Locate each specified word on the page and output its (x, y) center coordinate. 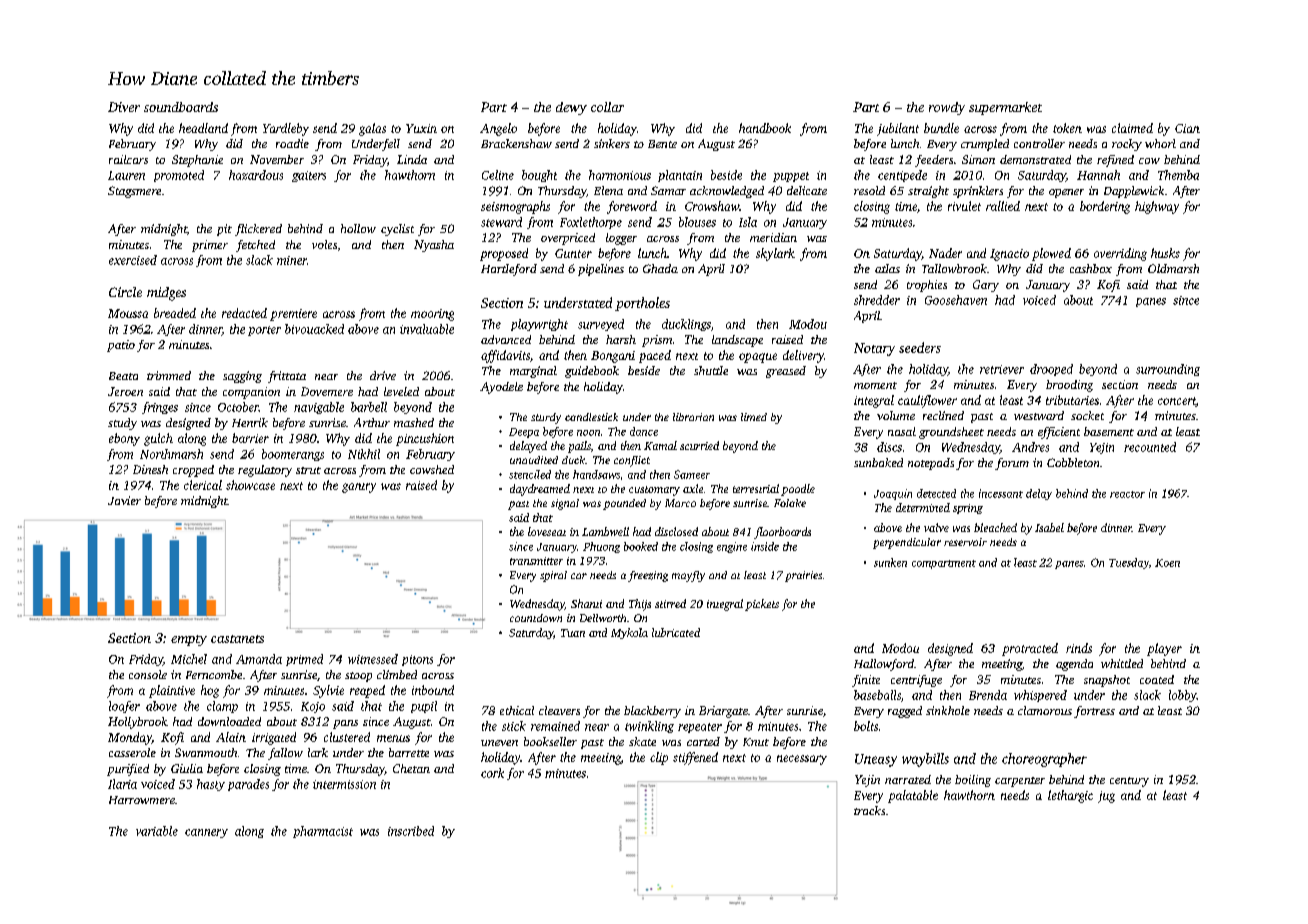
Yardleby (286, 129)
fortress (1094, 712)
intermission (344, 784)
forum (1012, 464)
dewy (571, 108)
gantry (359, 488)
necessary (802, 760)
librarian (693, 417)
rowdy (947, 108)
